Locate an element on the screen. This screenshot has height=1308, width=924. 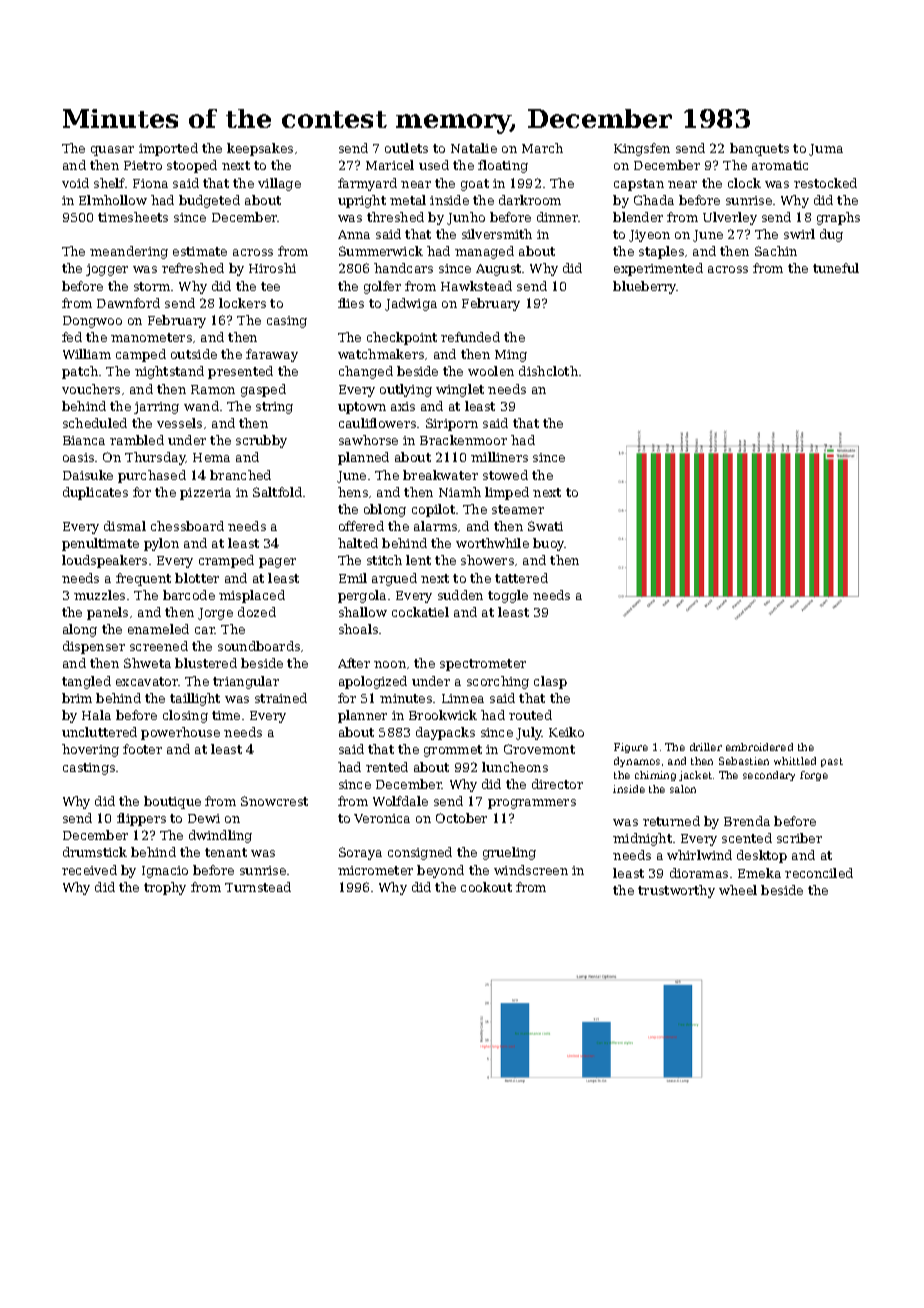
darkroom is located at coordinates (530, 200).
